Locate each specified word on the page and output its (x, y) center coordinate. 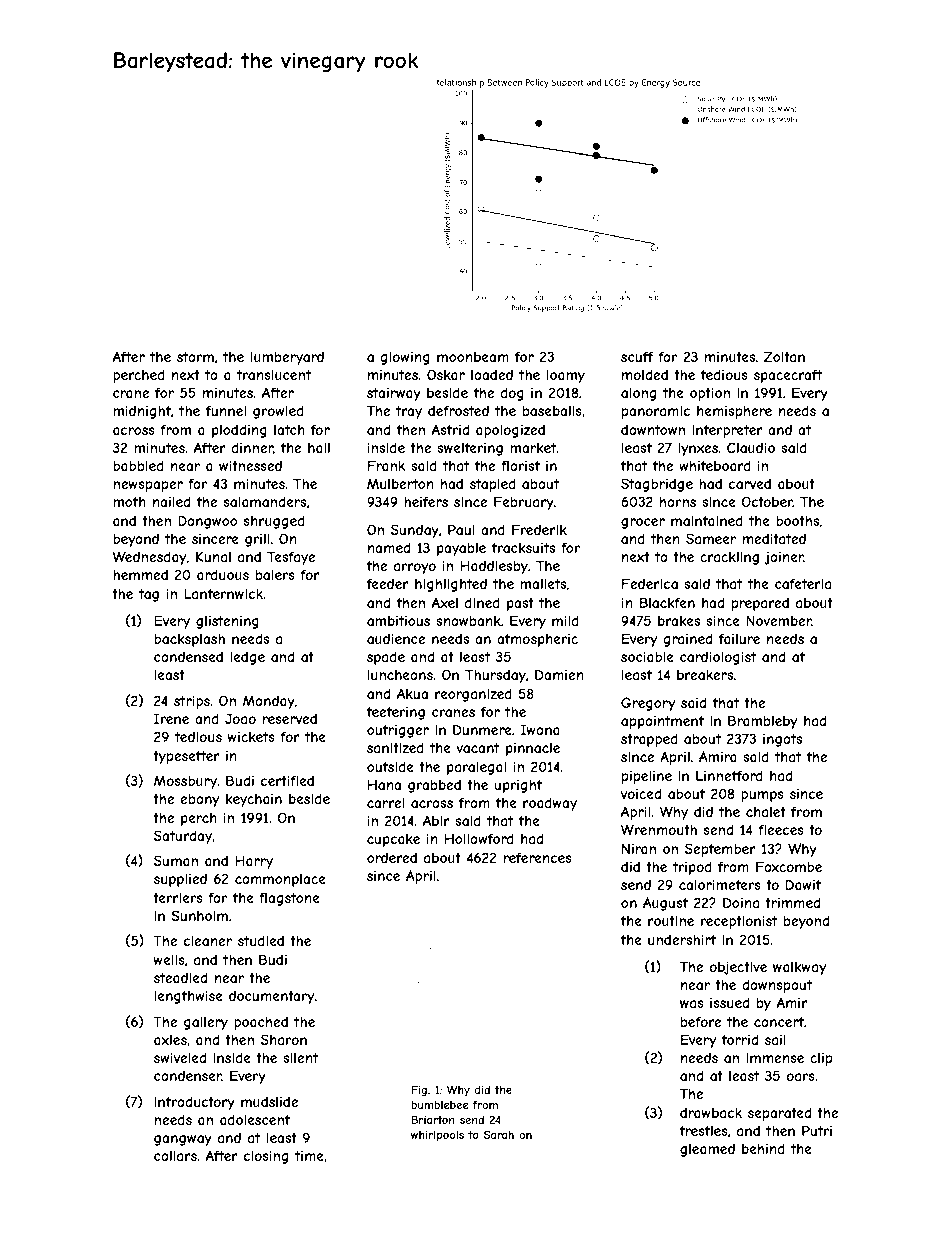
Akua (412, 693)
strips (192, 702)
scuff (637, 356)
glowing (405, 358)
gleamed (707, 1150)
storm (195, 357)
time (309, 1156)
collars (175, 1156)
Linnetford (729, 775)
